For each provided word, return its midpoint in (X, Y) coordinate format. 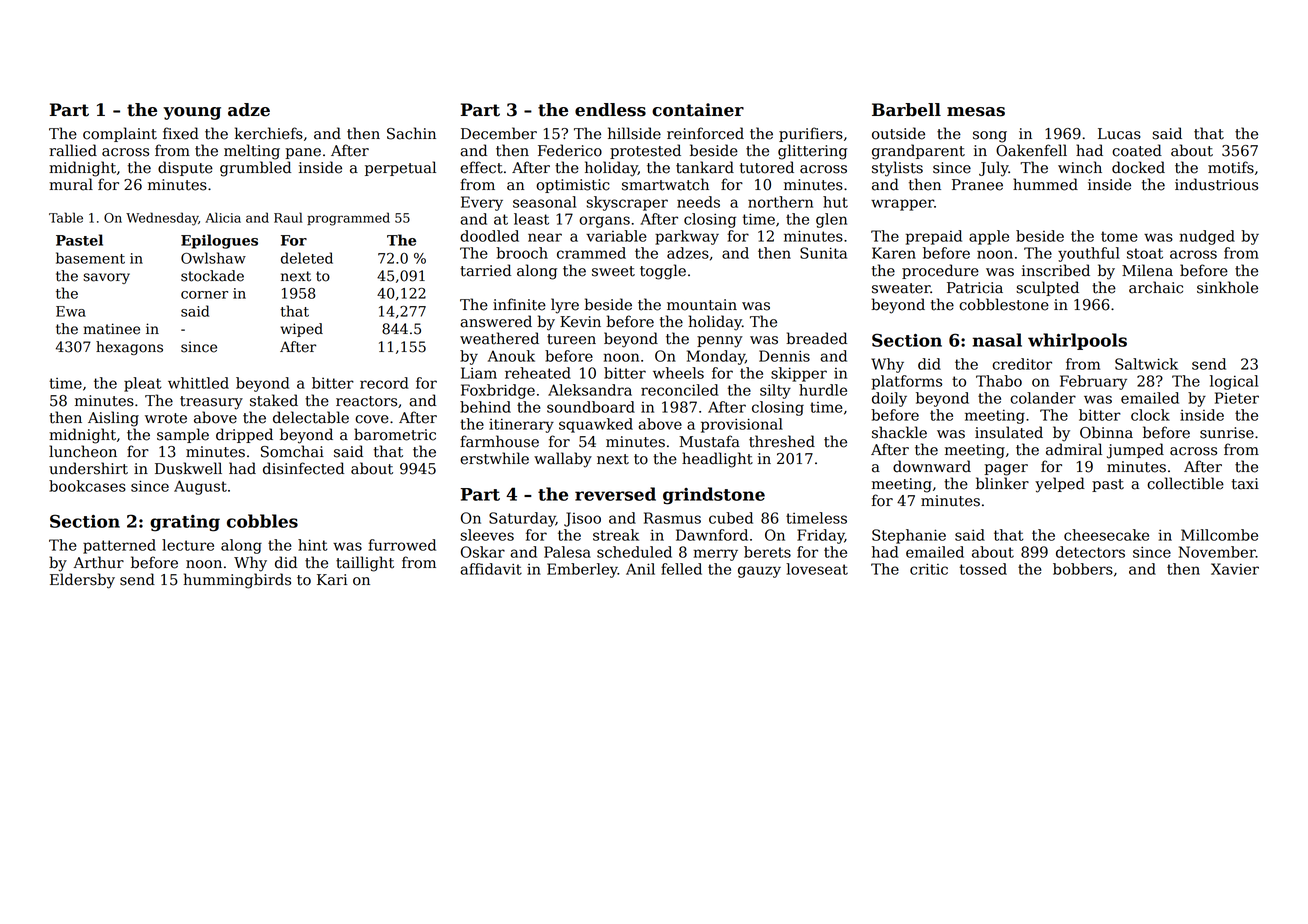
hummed (1045, 184)
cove (372, 419)
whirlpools (1077, 341)
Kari (332, 580)
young (192, 113)
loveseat (817, 569)
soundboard (591, 407)
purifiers (811, 134)
